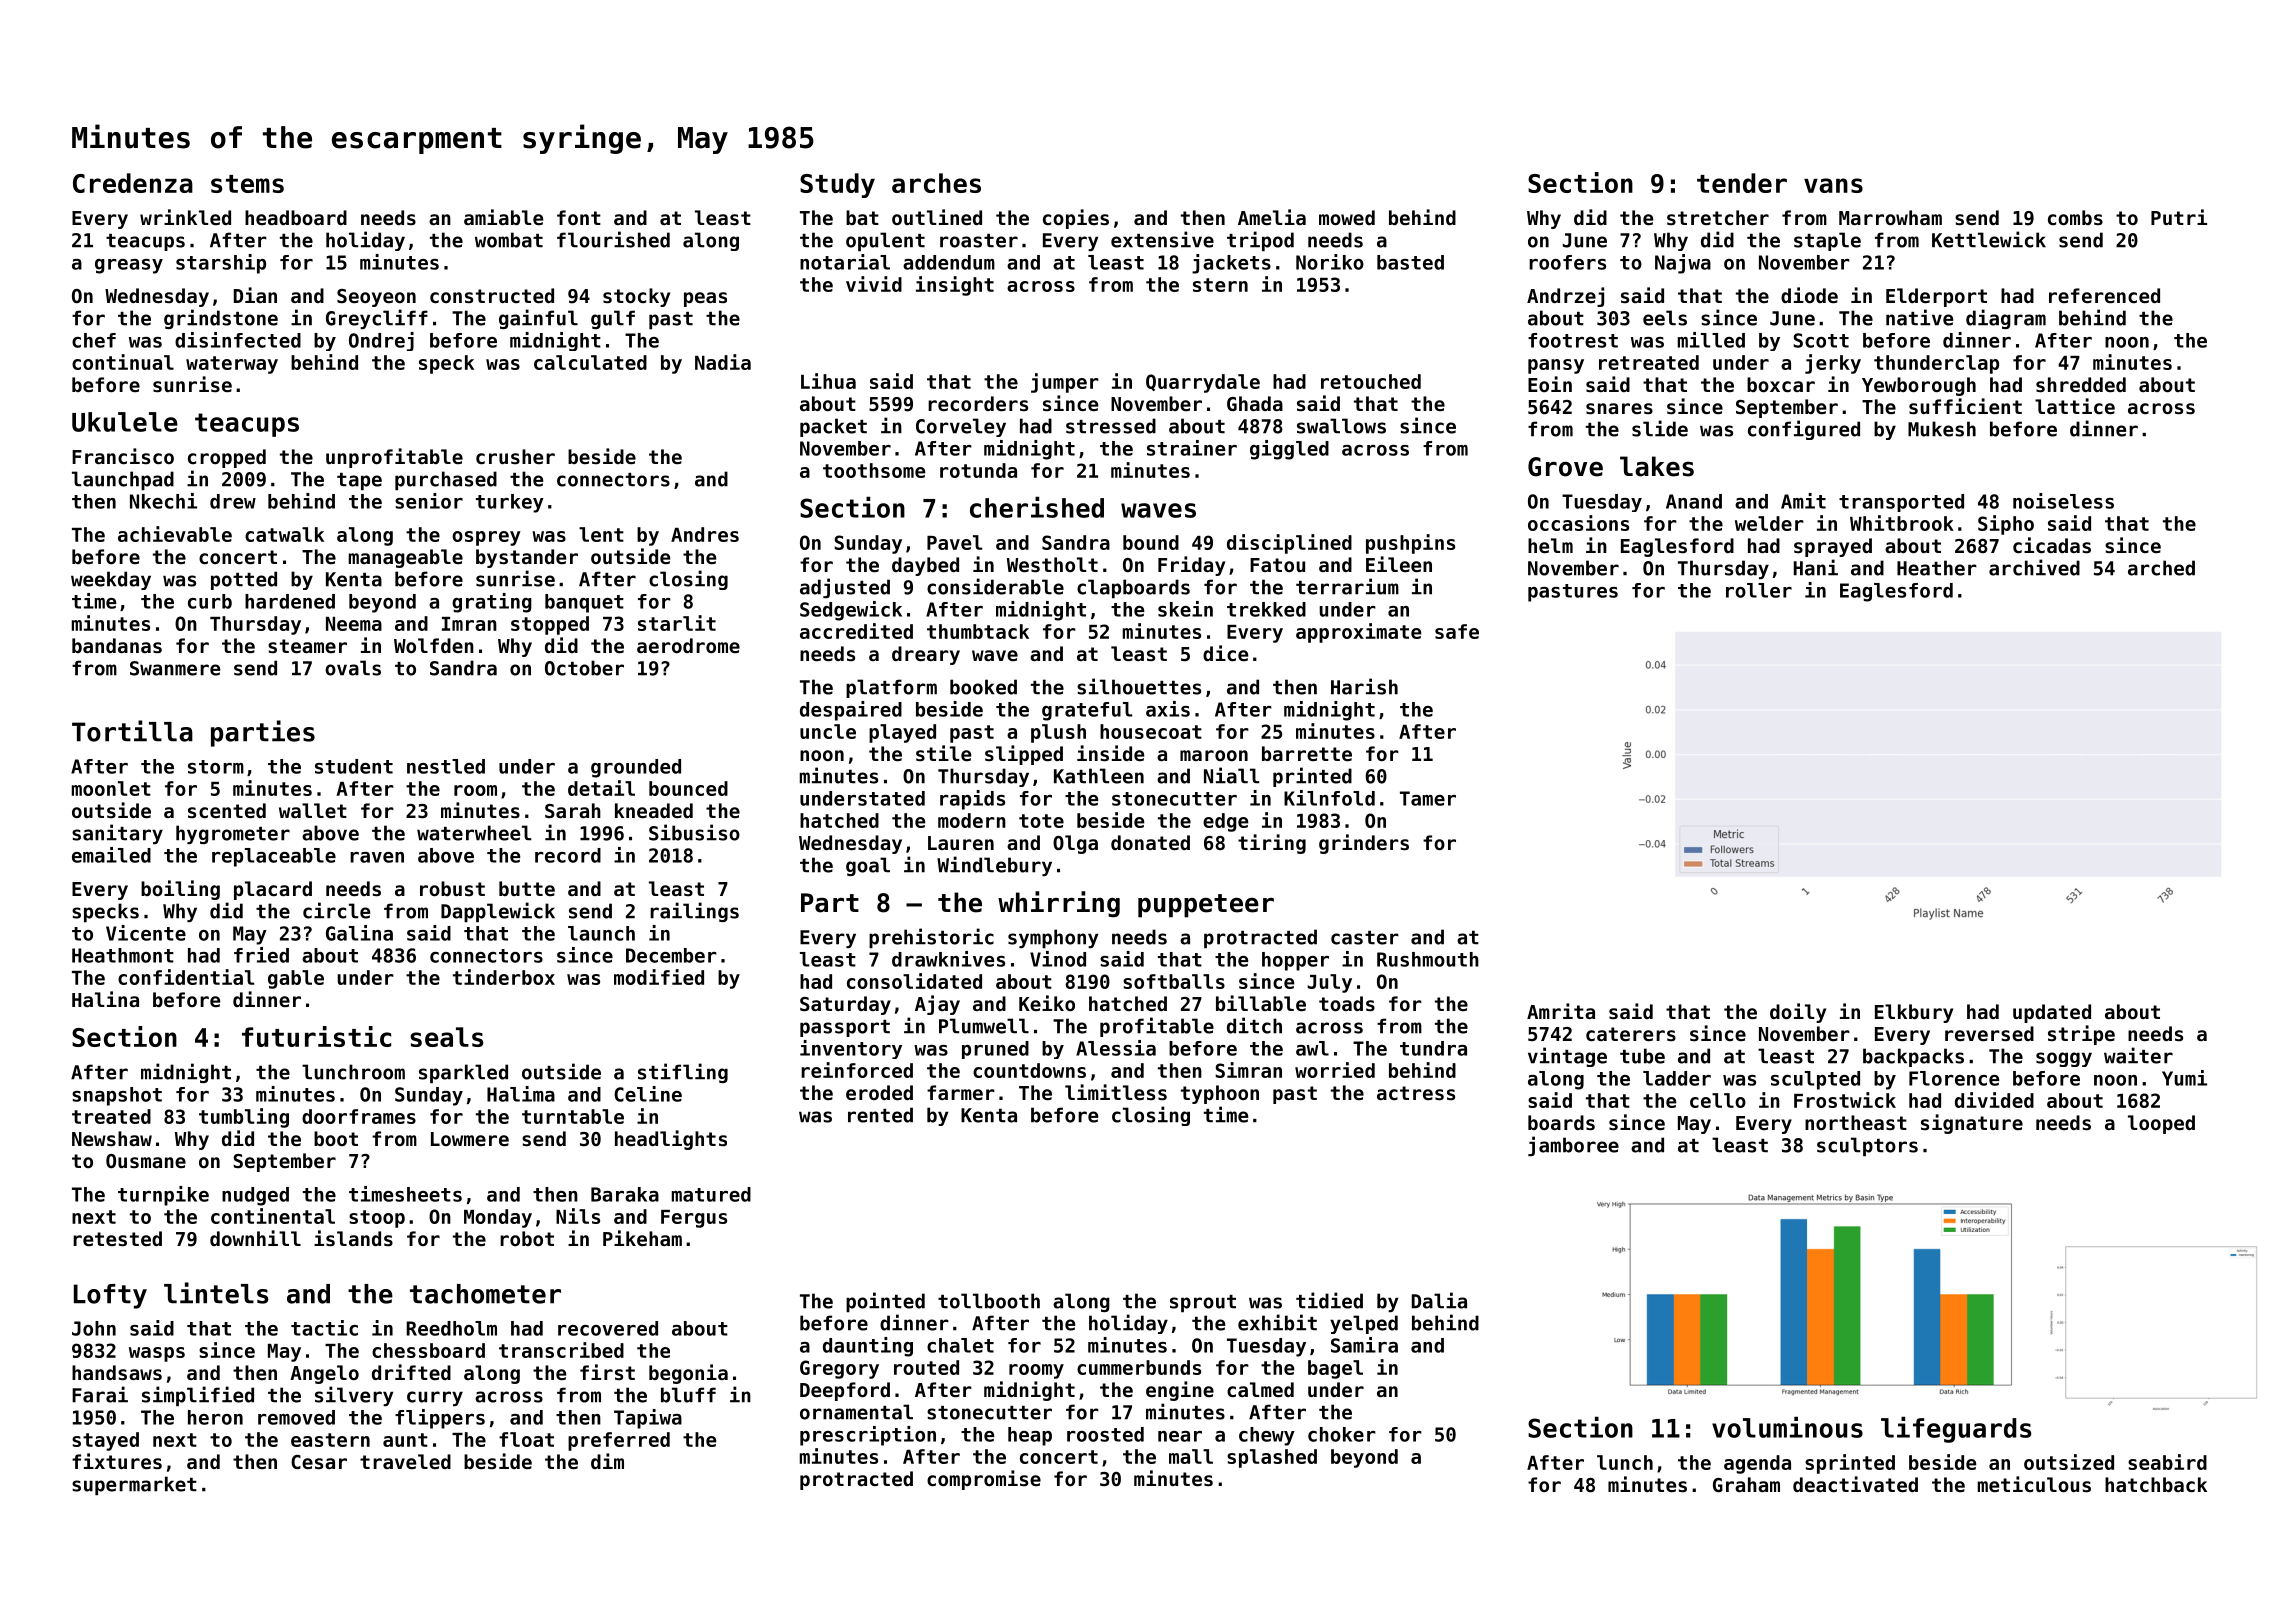 The height and width of the document is (1614, 2282). Describe the element at coordinates (607, 1461) in the document. I see `dim` at that location.
